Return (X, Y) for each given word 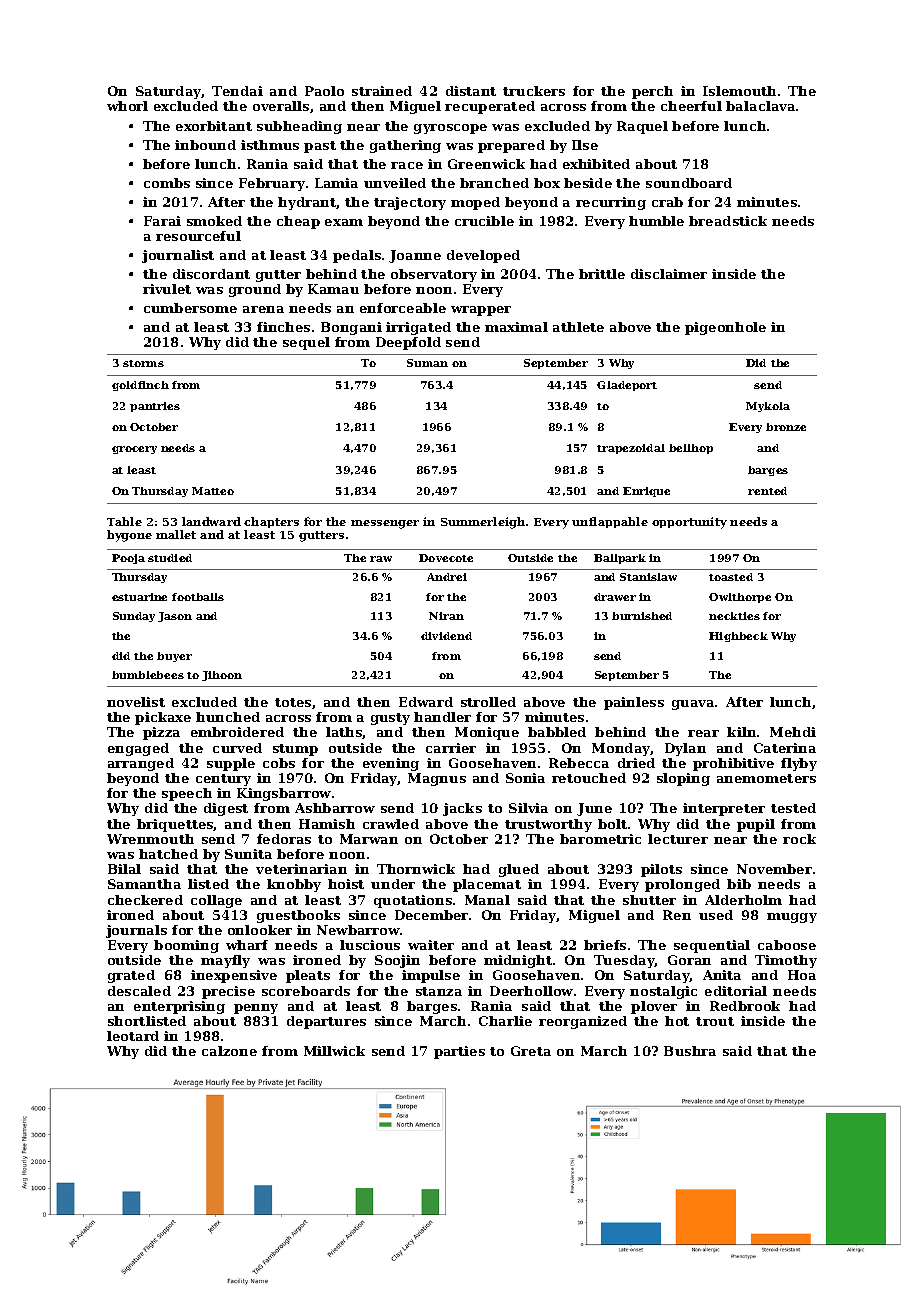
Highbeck (738, 637)
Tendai (237, 91)
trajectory (410, 203)
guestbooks (298, 916)
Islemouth (739, 91)
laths (344, 733)
